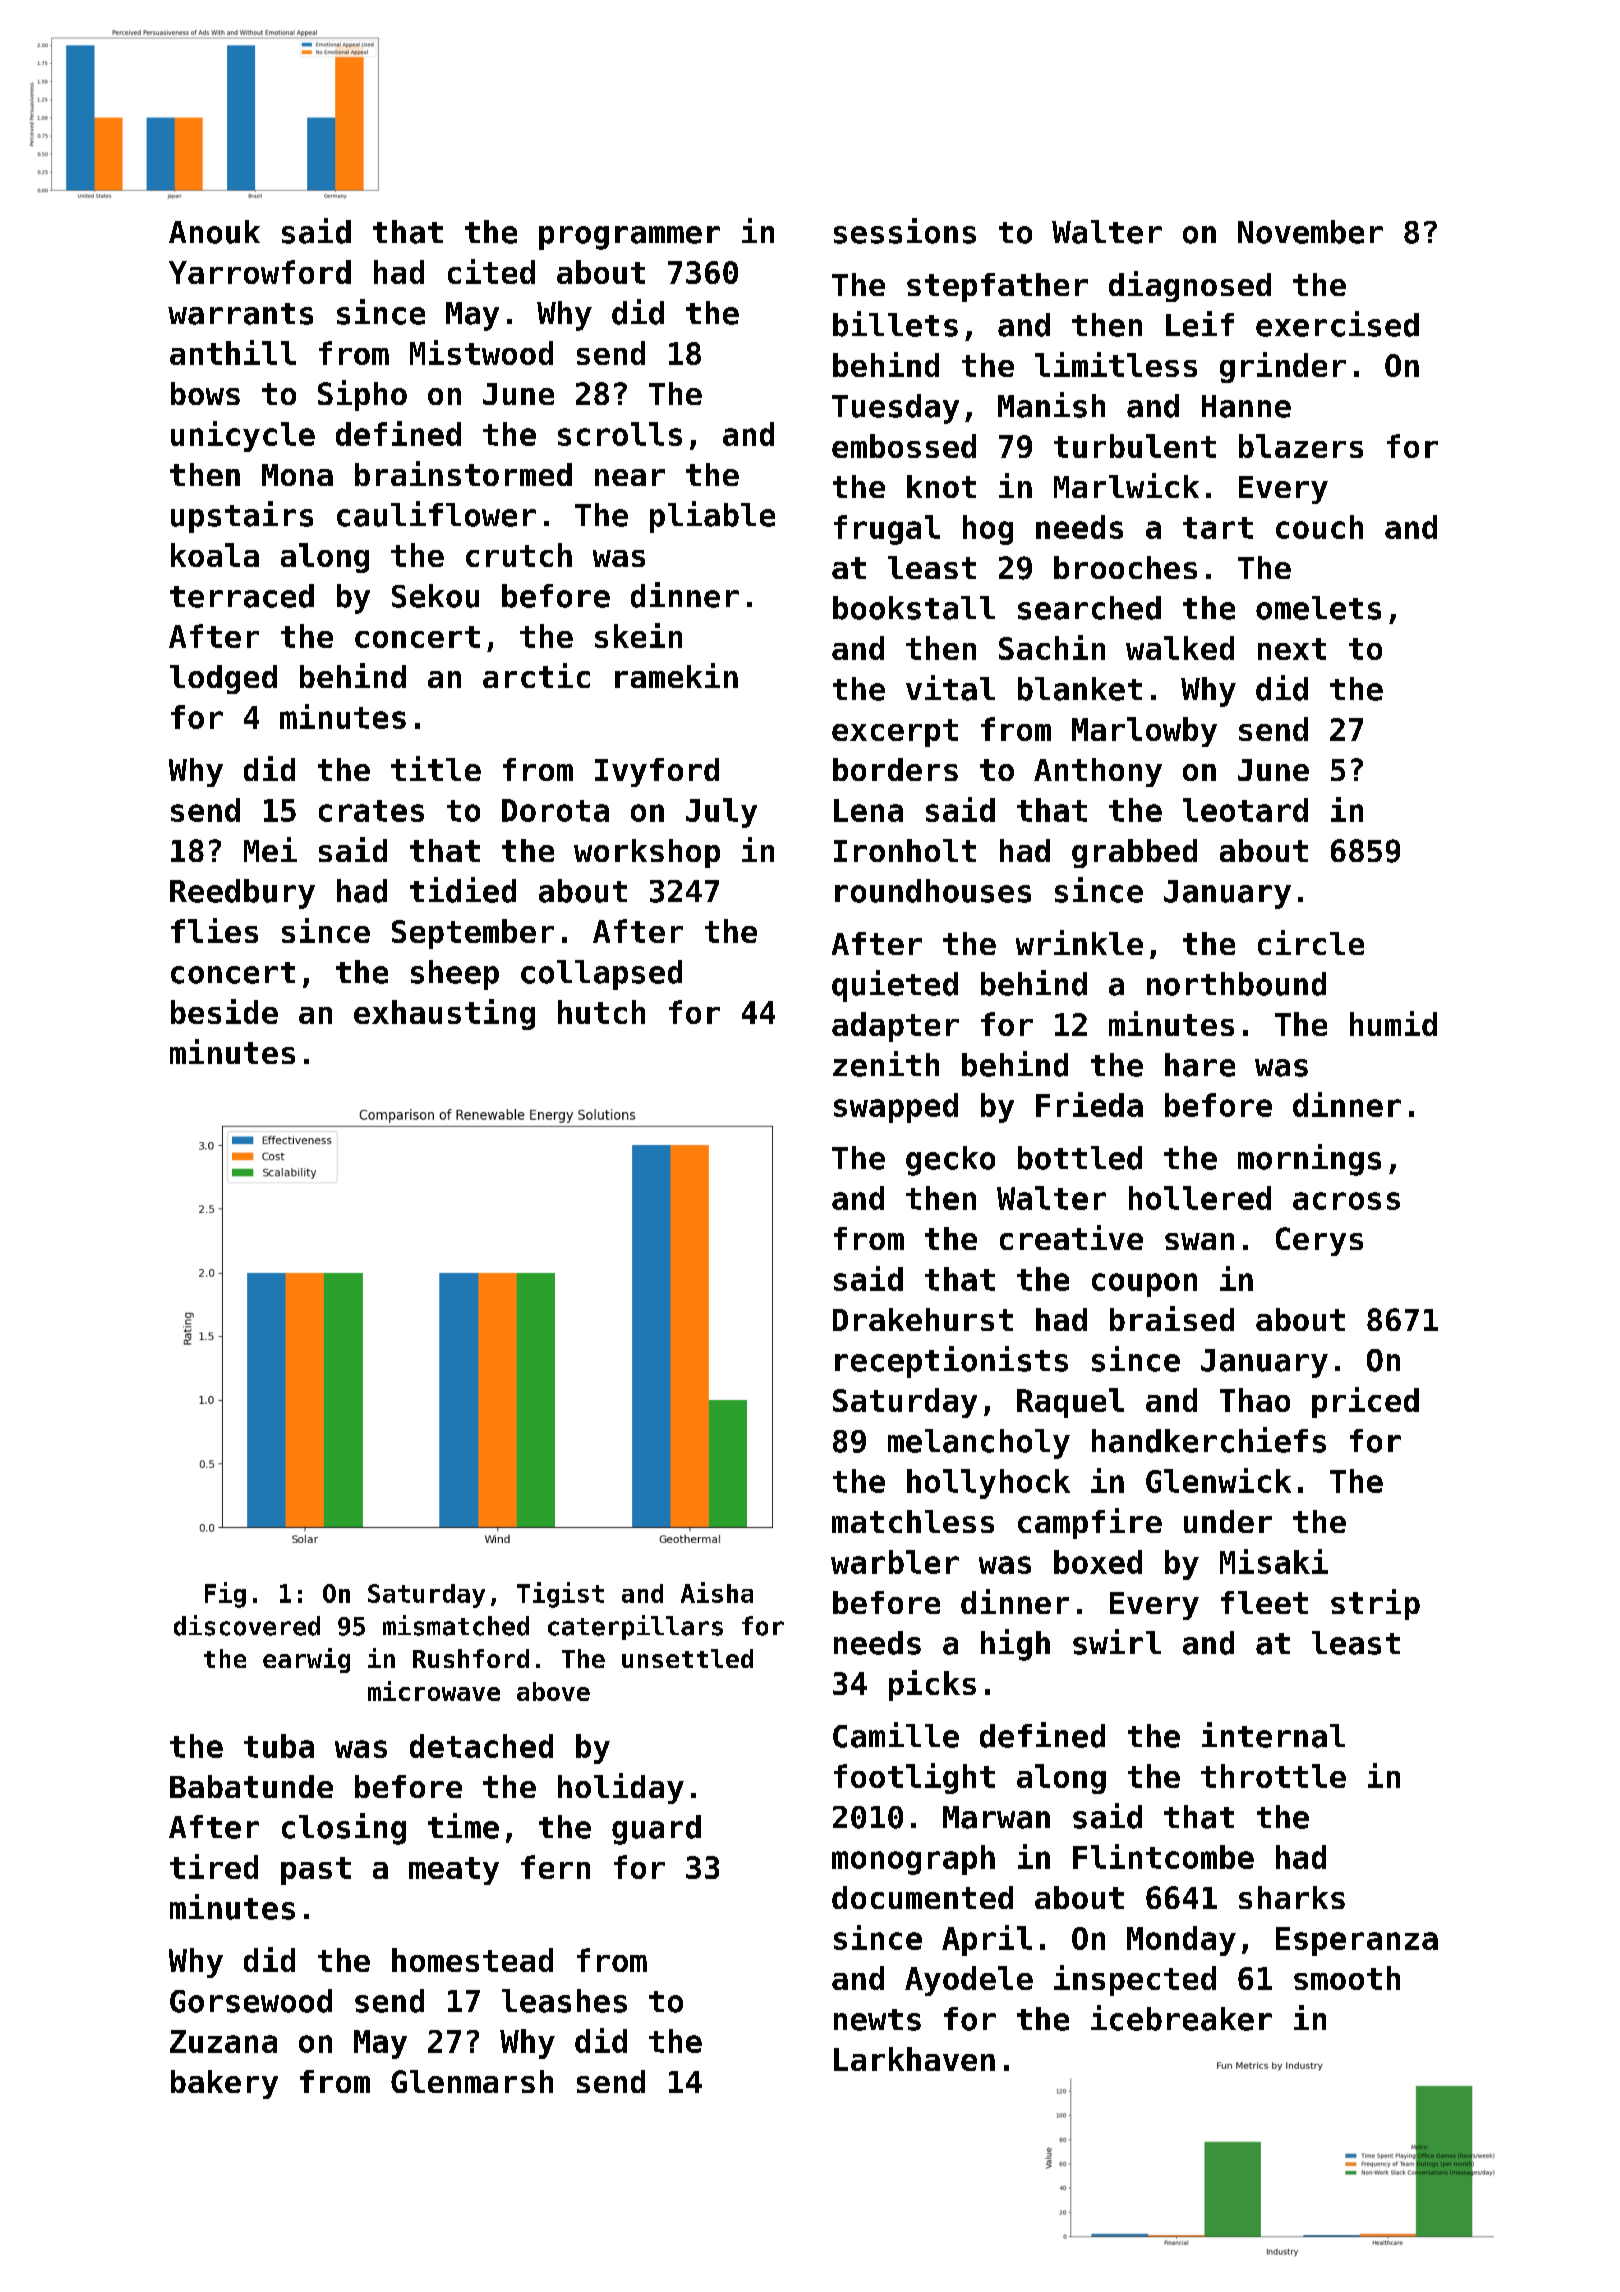  What do you see at coordinates (656, 1830) in the page?
I see `guard` at bounding box center [656, 1830].
